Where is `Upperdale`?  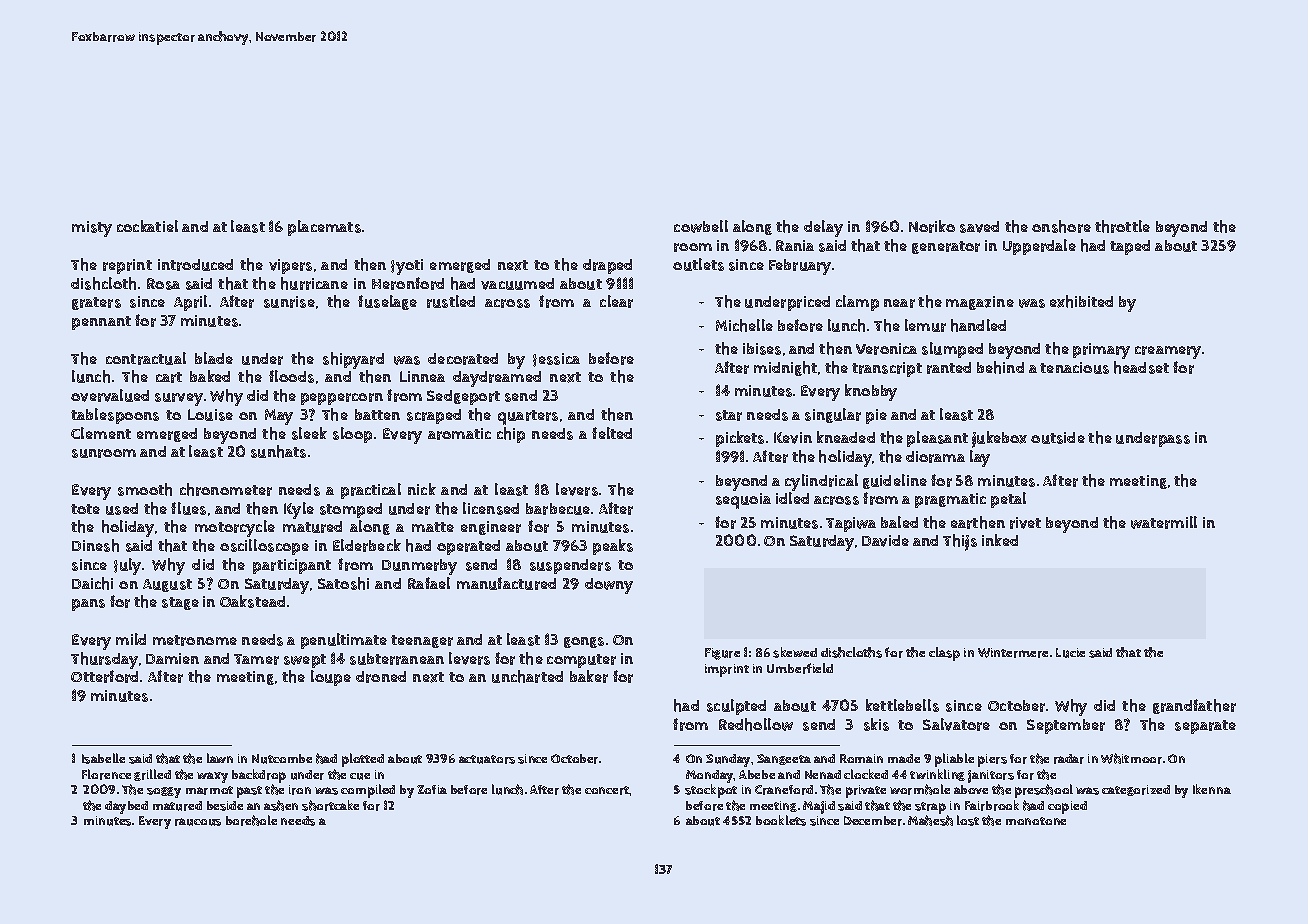 Upperdale is located at coordinates (1039, 247).
